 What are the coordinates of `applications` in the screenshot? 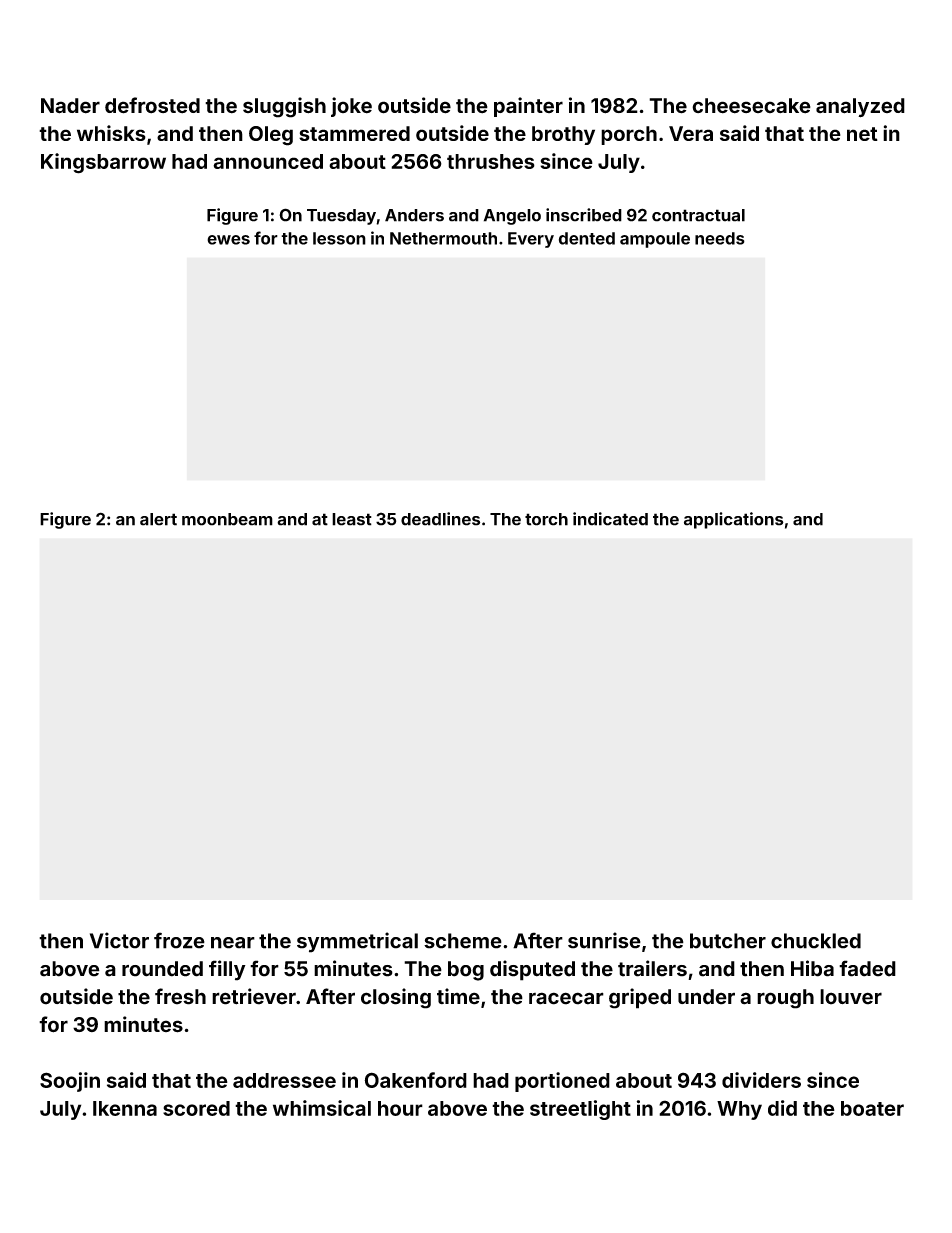 It's located at (734, 520).
